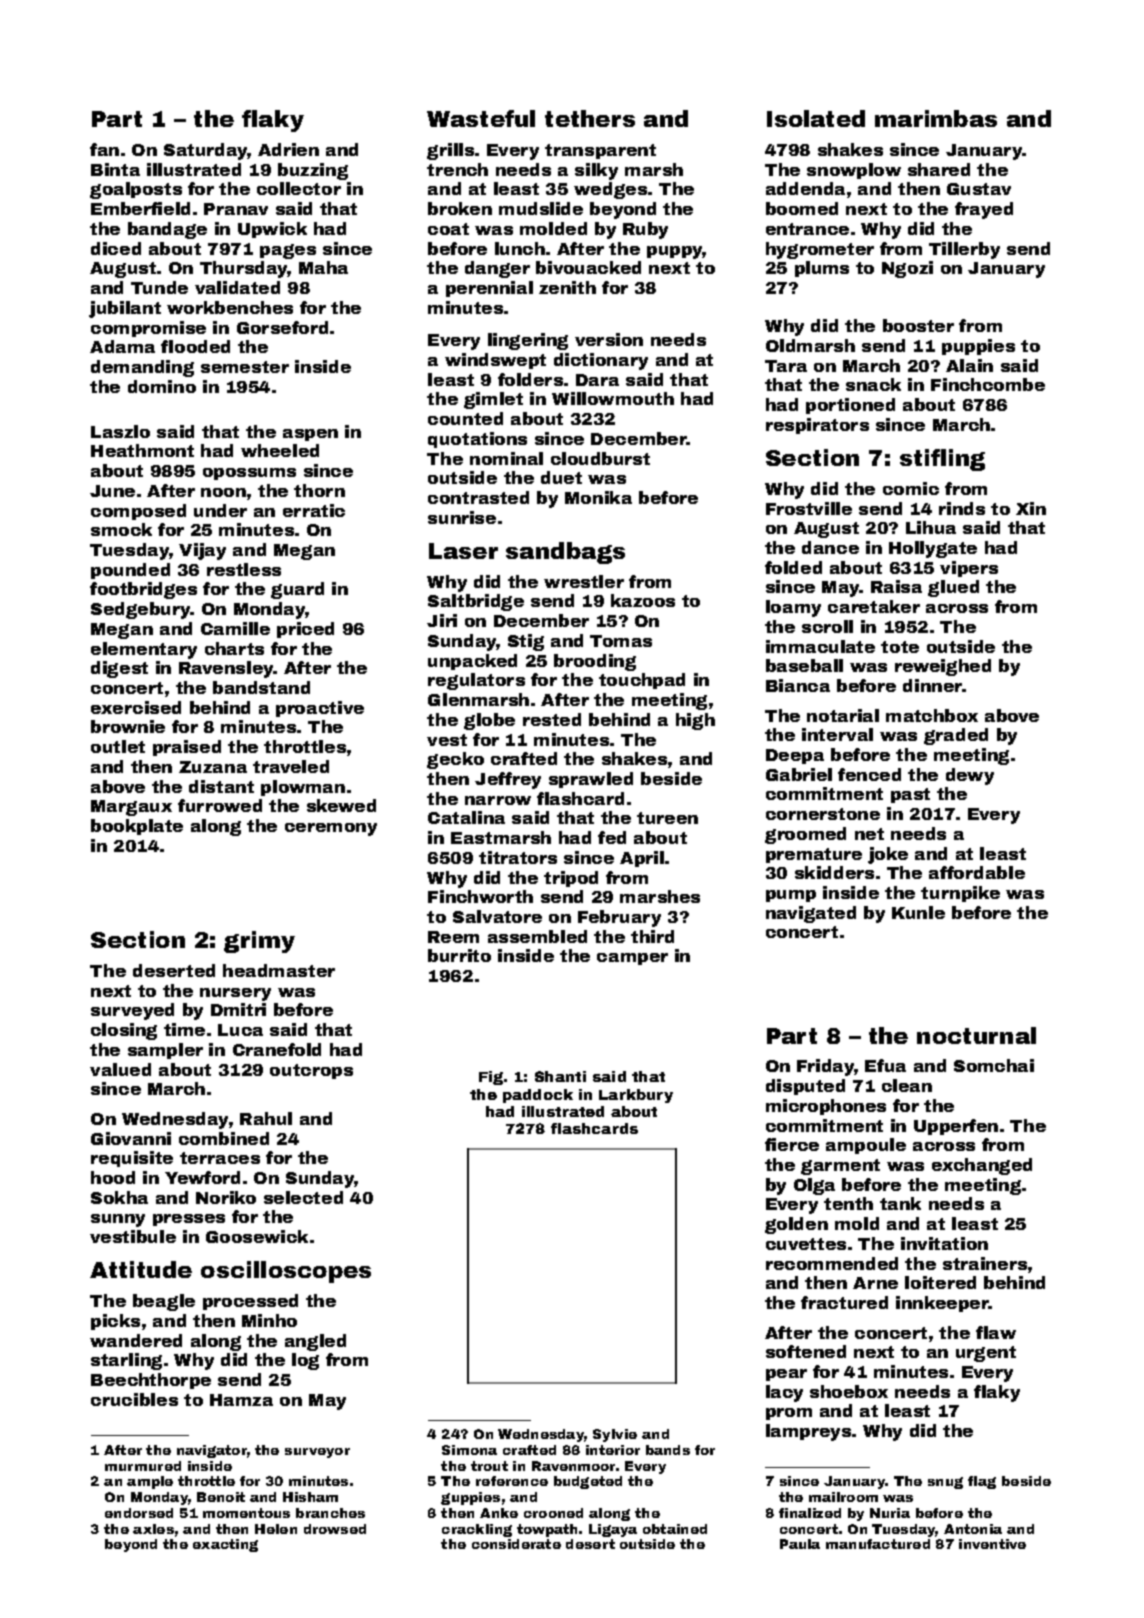 This screenshot has width=1144, height=1618. Describe the element at coordinates (164, 1302) in the screenshot. I see `beagle` at that location.
